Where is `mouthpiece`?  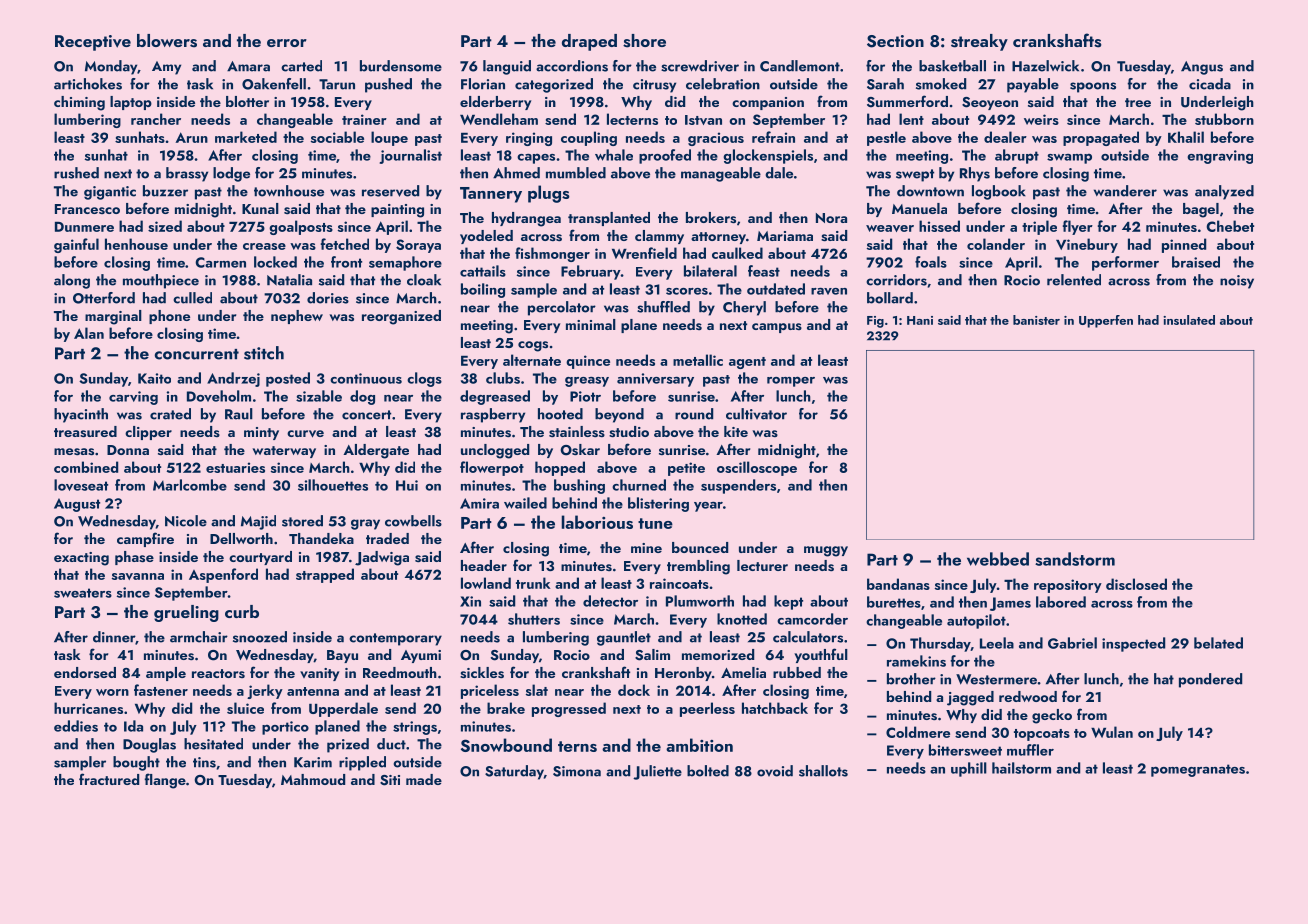 mouthpiece is located at coordinates (161, 281).
